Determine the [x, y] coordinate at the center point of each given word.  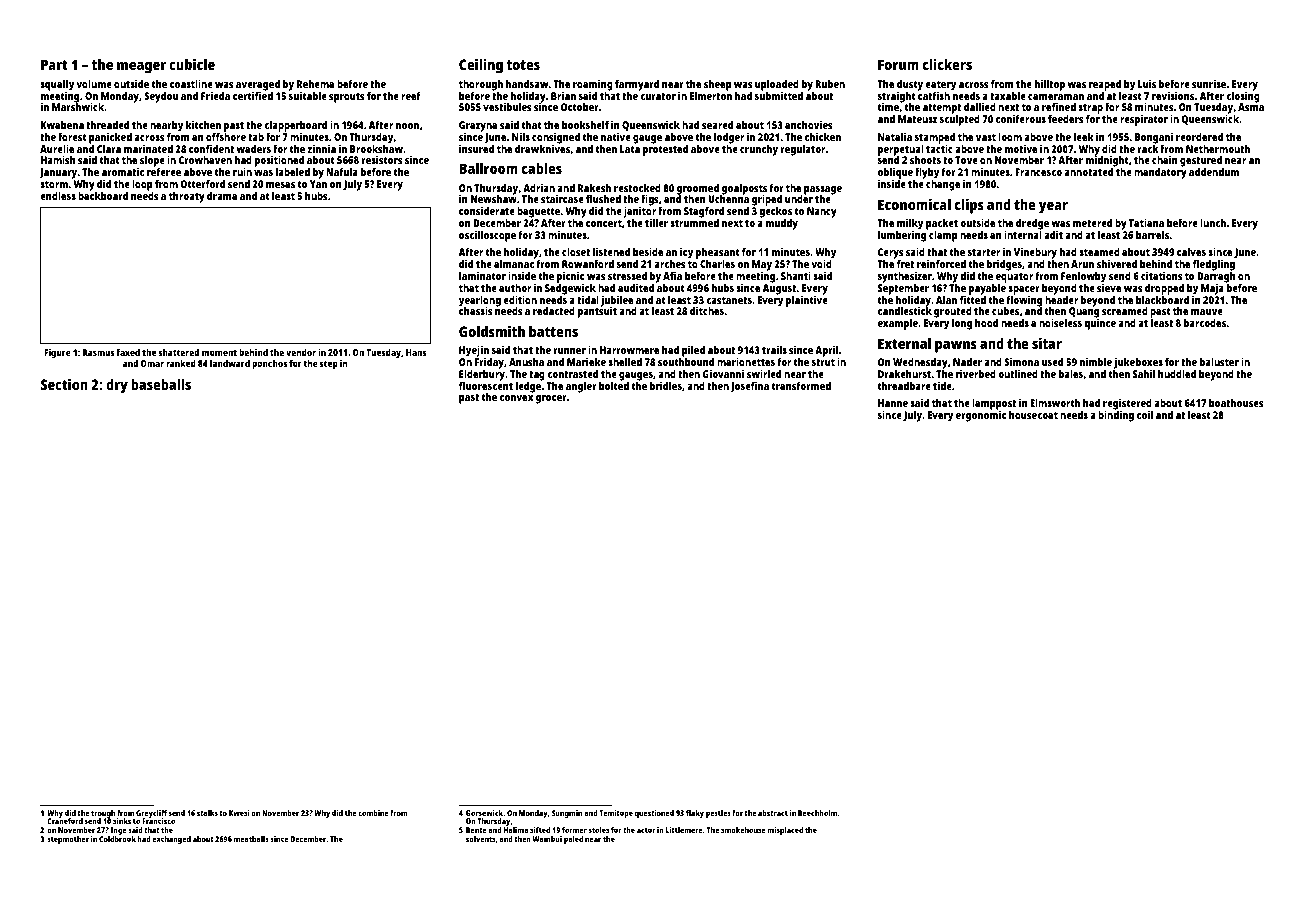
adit [1053, 235]
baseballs [161, 384]
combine [373, 813]
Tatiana [1146, 223]
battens [553, 331]
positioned [279, 161]
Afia [672, 276]
